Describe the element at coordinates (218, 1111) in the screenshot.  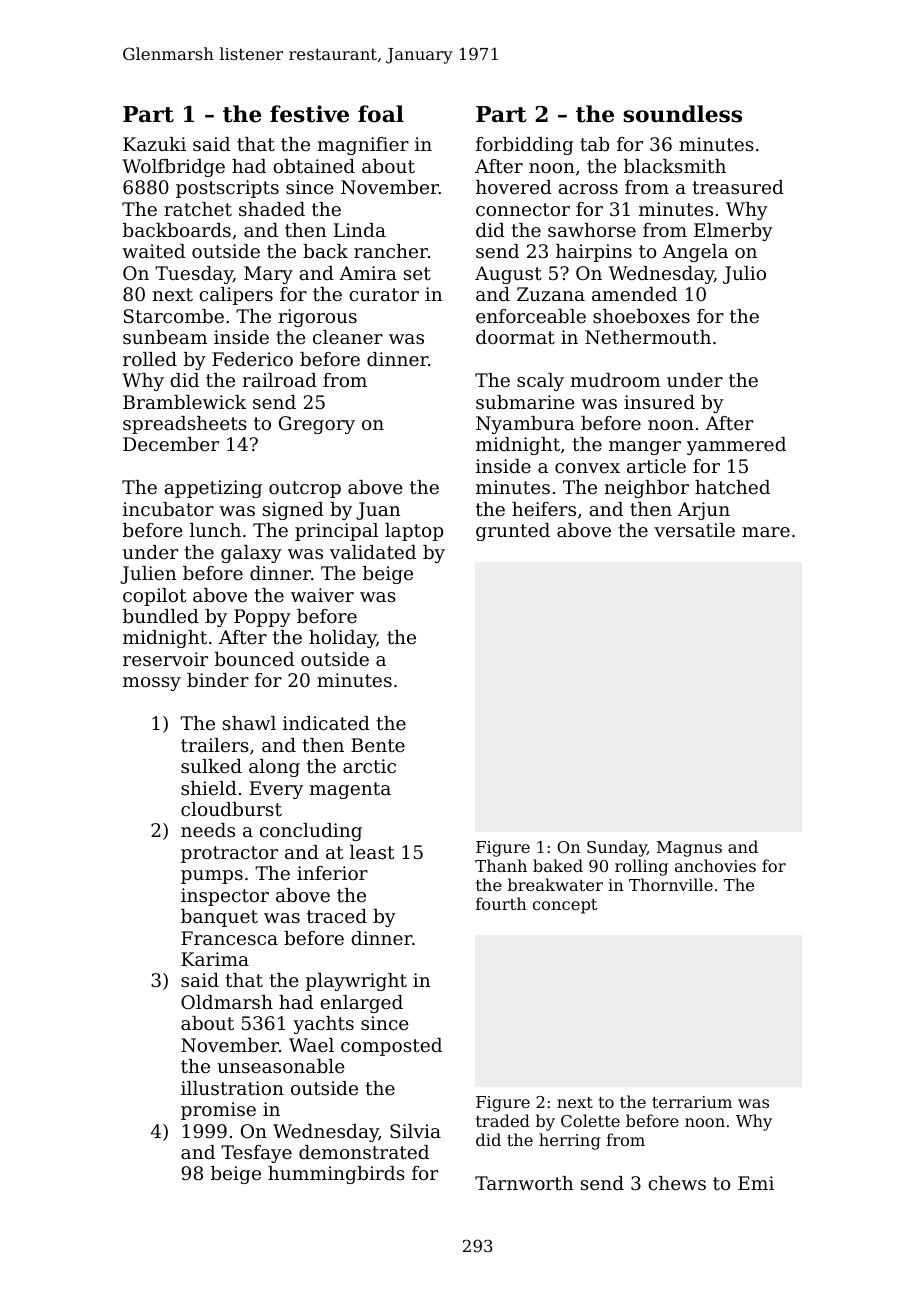
I see `promise` at that location.
